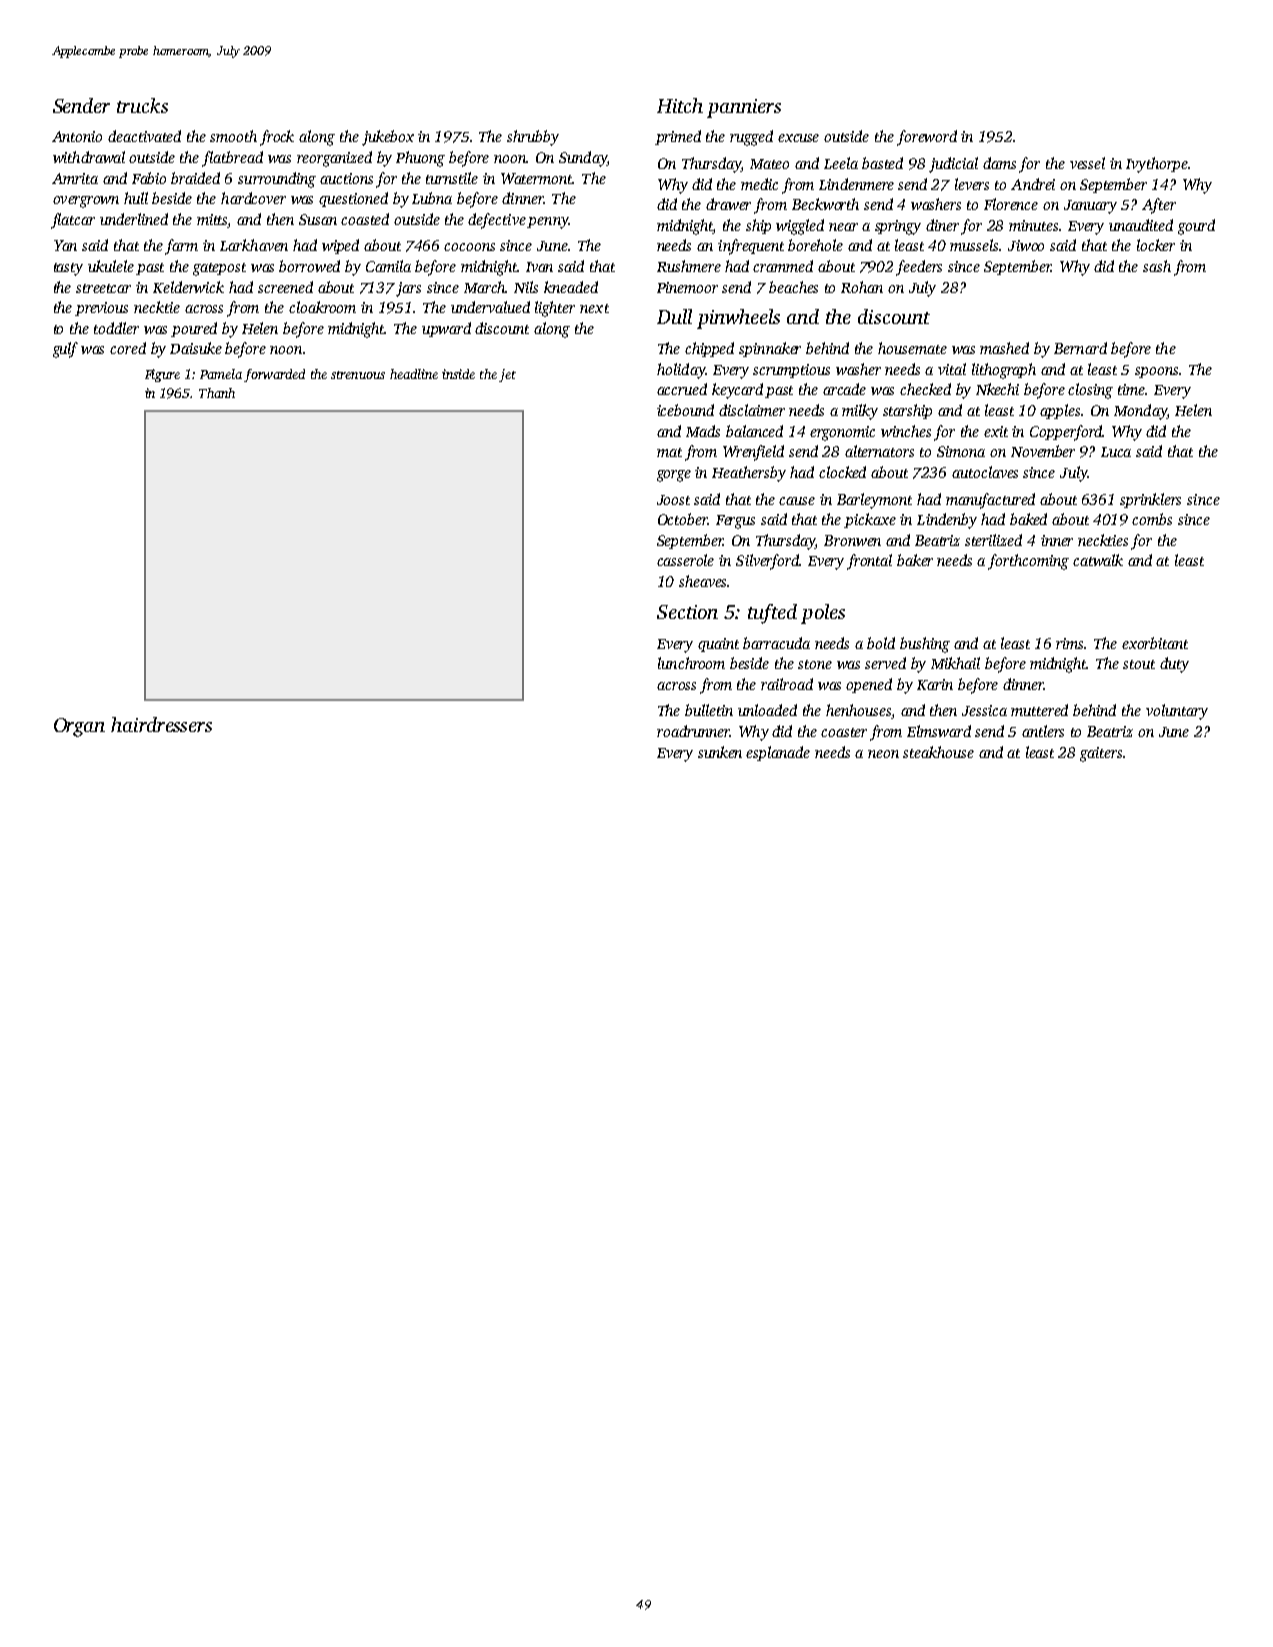  What do you see at coordinates (927, 138) in the image?
I see `foreword` at bounding box center [927, 138].
